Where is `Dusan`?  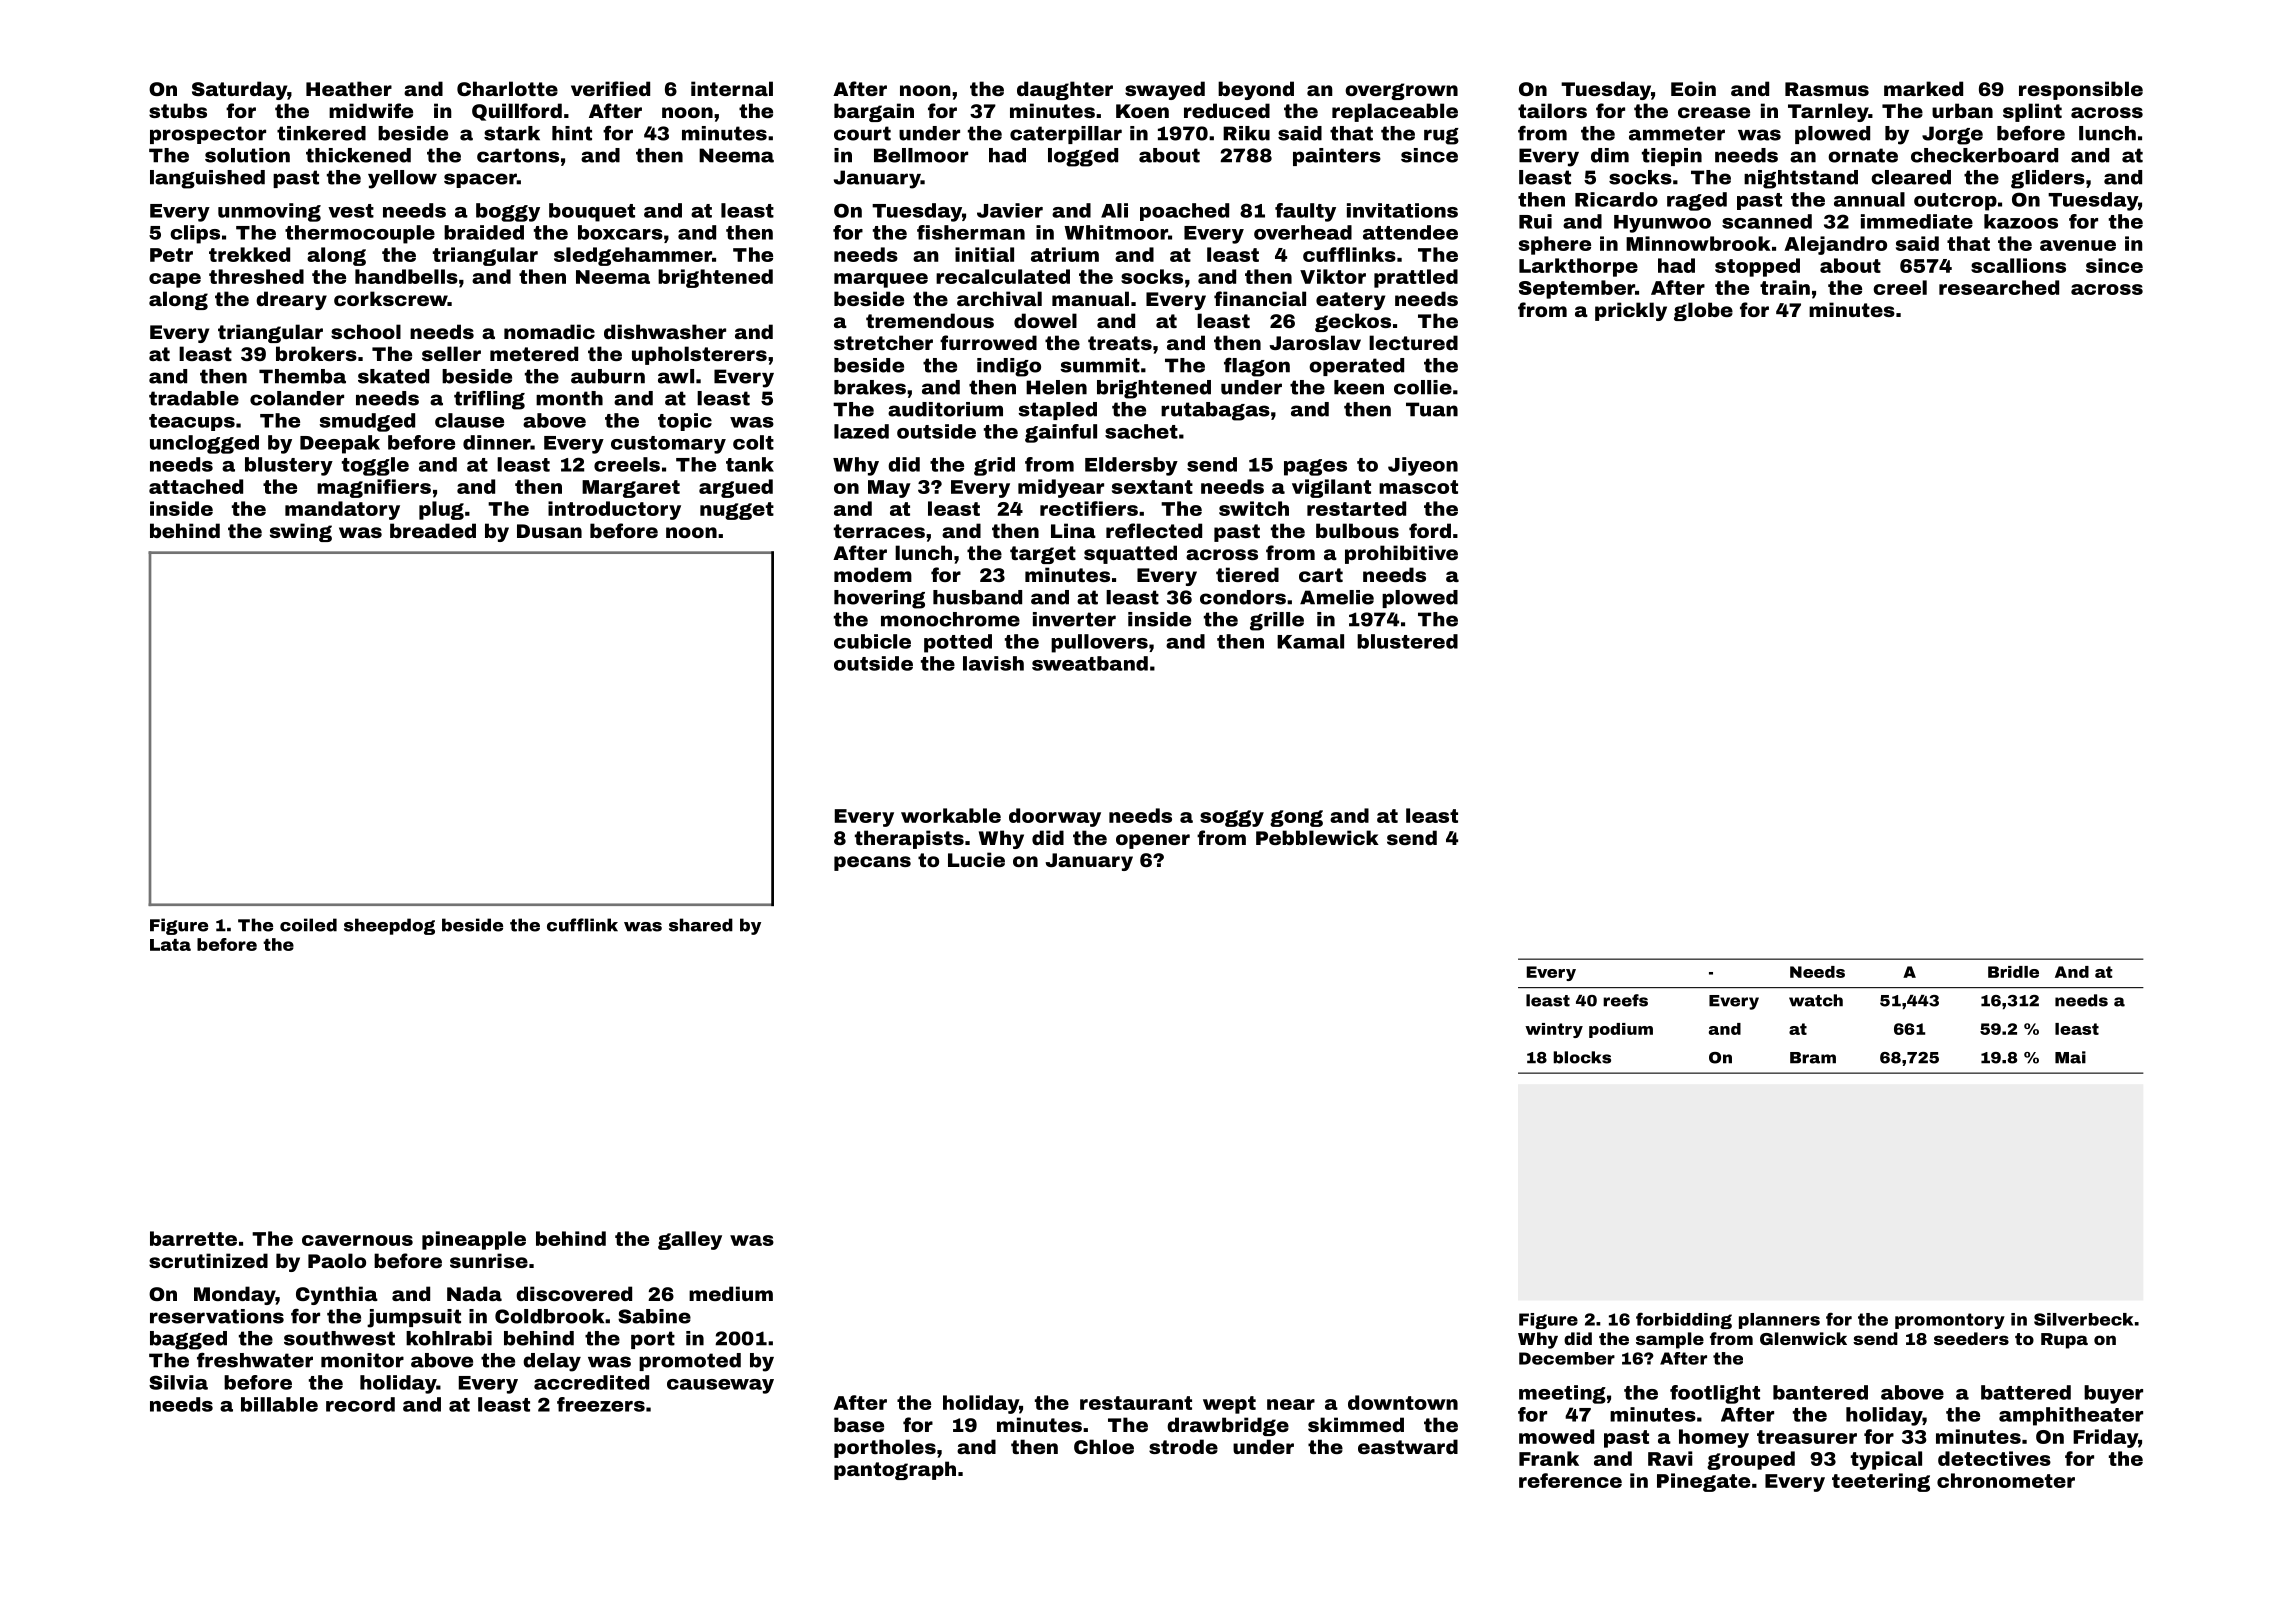 Dusan is located at coordinates (549, 531).
